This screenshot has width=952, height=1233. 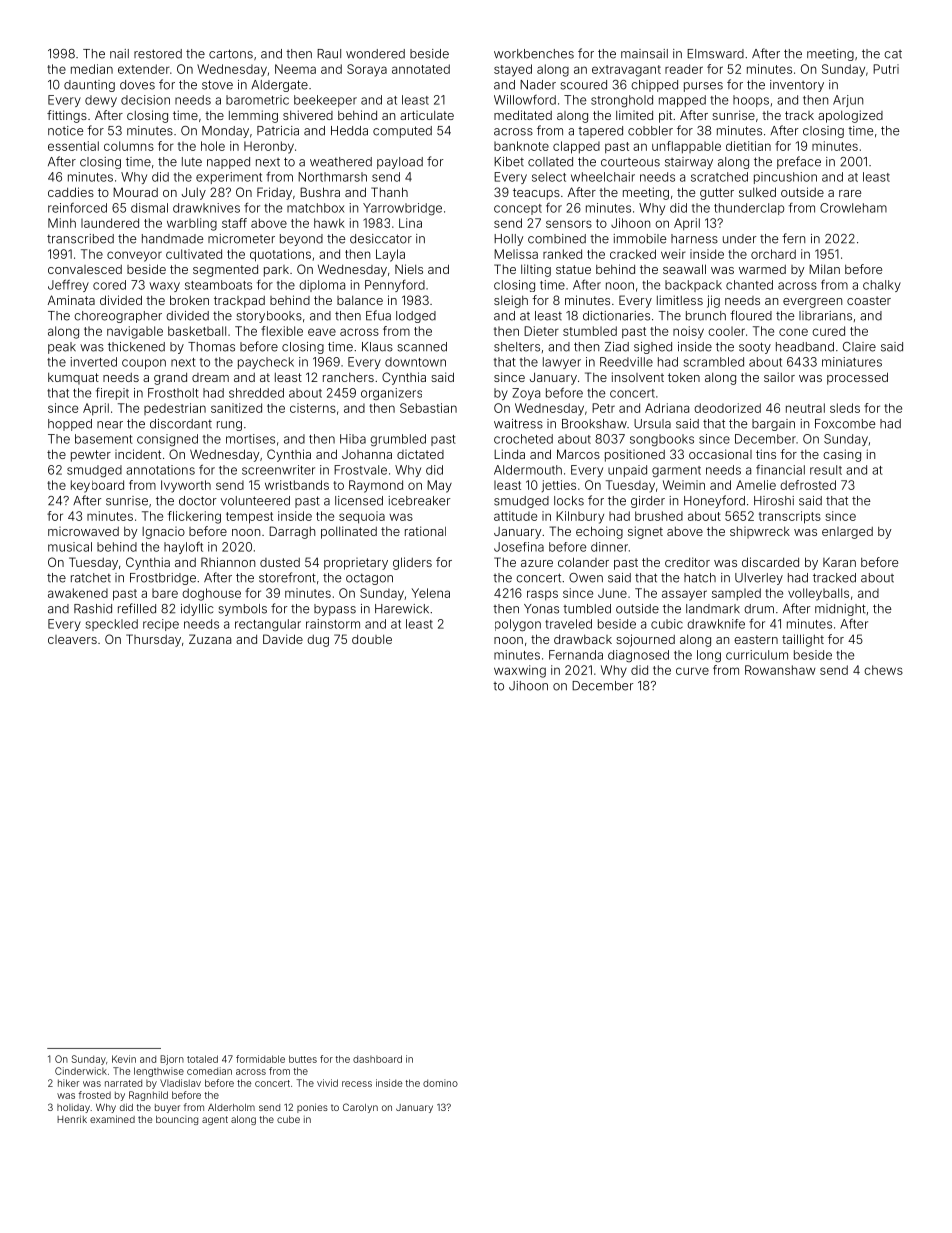 I want to click on Crowleham, so click(x=853, y=208).
